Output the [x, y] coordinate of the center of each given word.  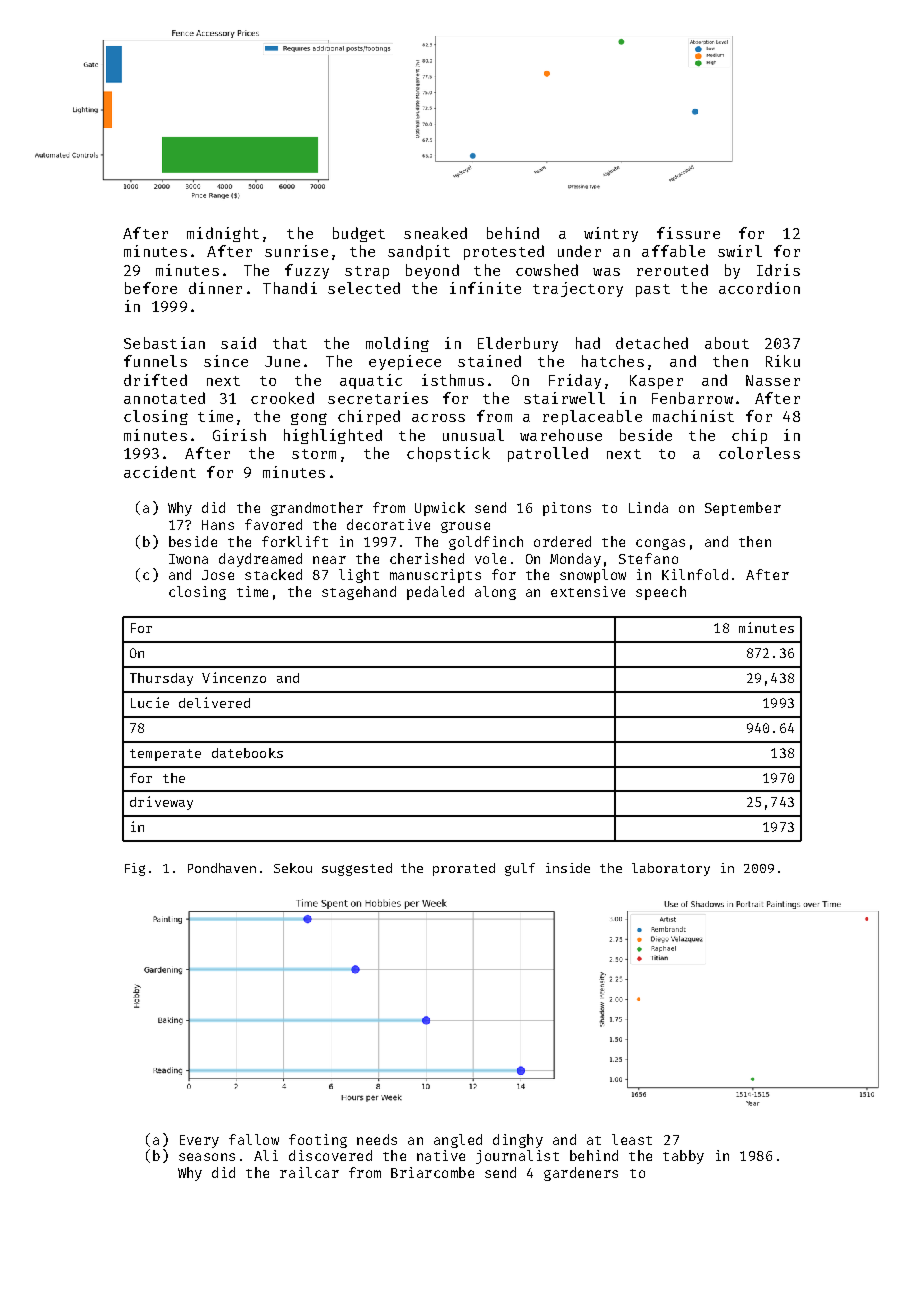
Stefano [648, 558]
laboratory [671, 869]
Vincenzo [234, 677]
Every [199, 1141]
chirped [369, 417]
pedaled [435, 593]
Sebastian [164, 343]
